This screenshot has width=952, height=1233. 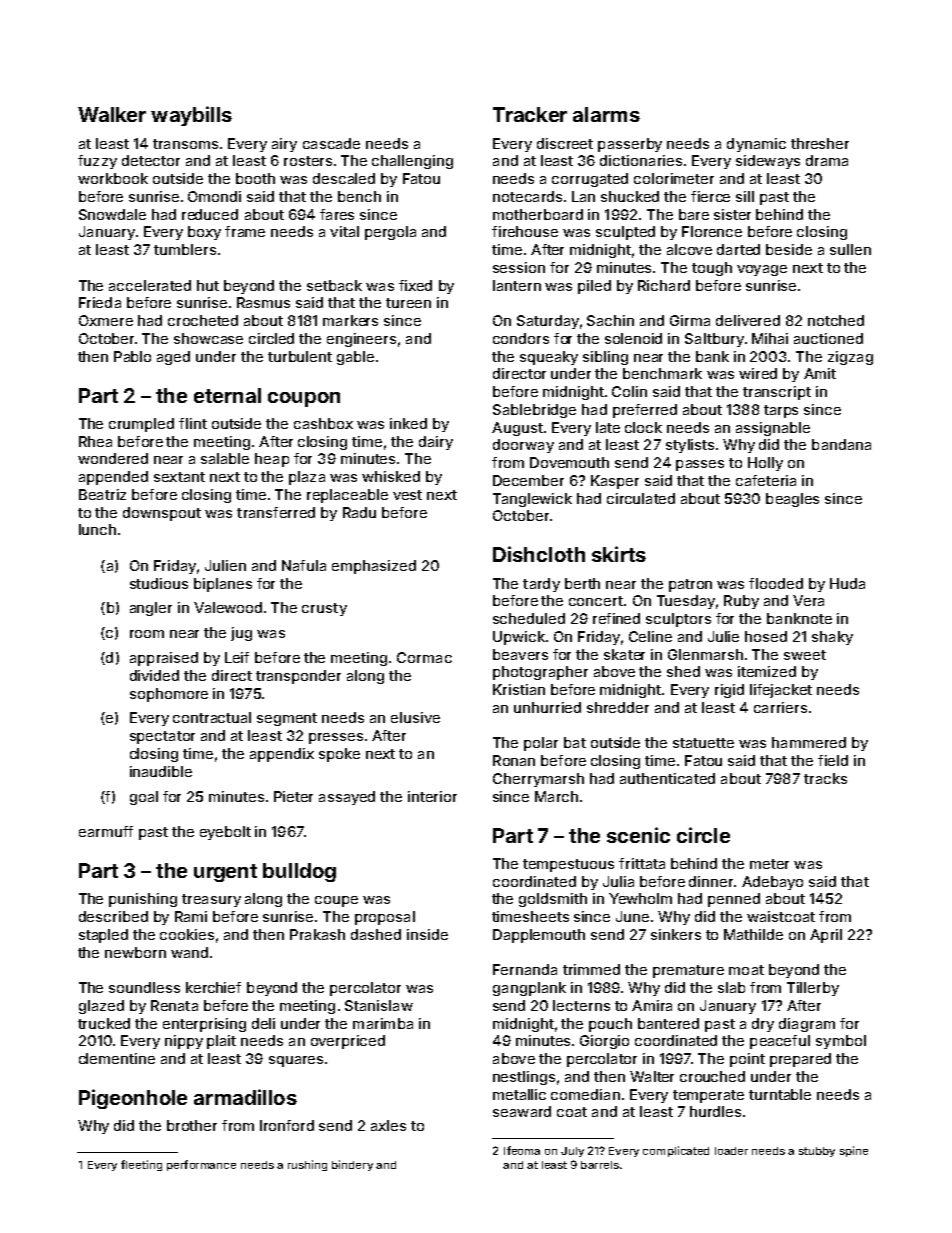 I want to click on fleeting, so click(x=141, y=1165).
